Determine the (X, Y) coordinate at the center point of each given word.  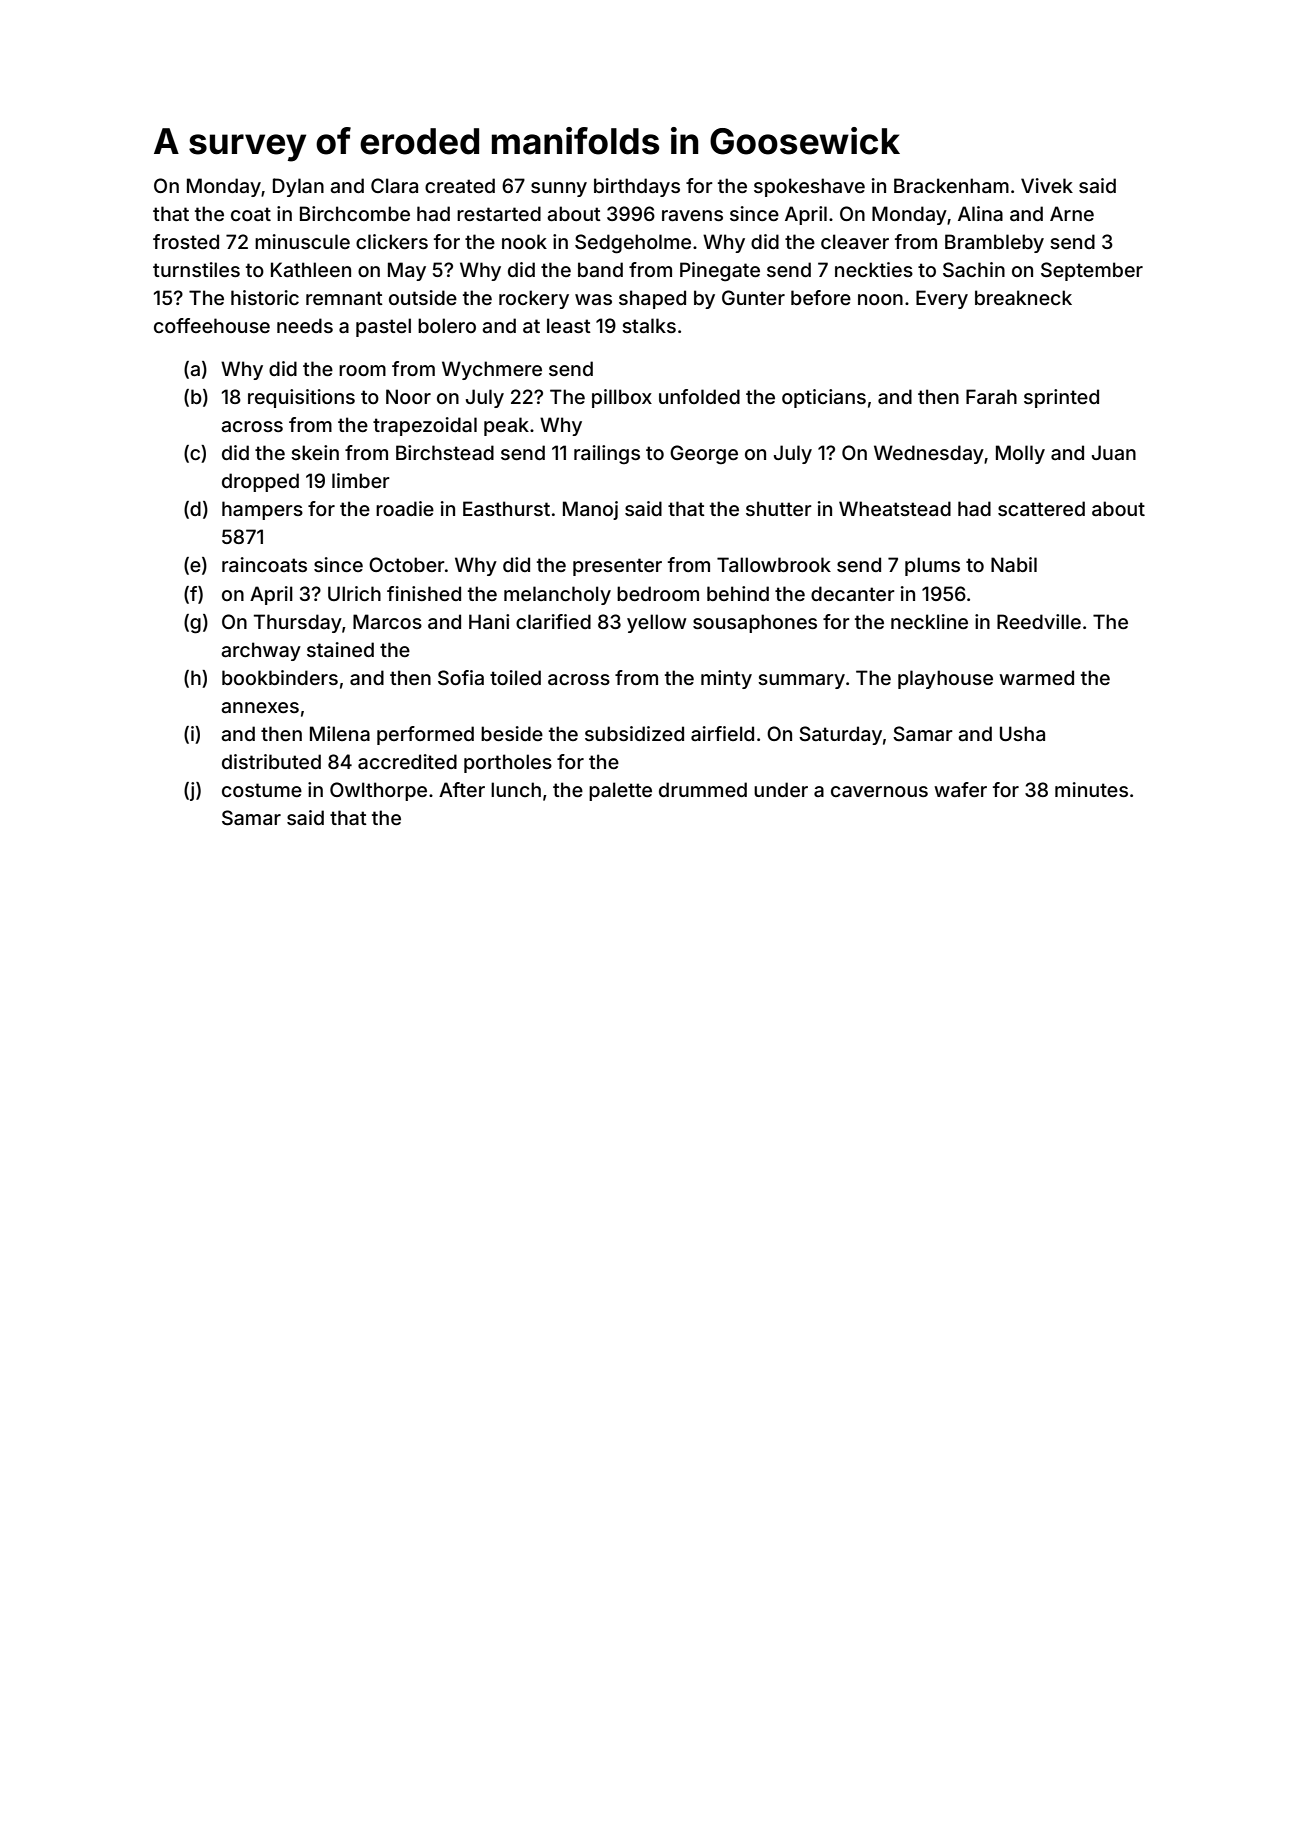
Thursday (298, 623)
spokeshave (809, 187)
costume (262, 790)
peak (506, 426)
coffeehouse (212, 325)
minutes (1091, 789)
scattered (1041, 508)
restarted (499, 213)
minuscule (302, 241)
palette (620, 791)
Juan (1114, 452)
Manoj (590, 510)
